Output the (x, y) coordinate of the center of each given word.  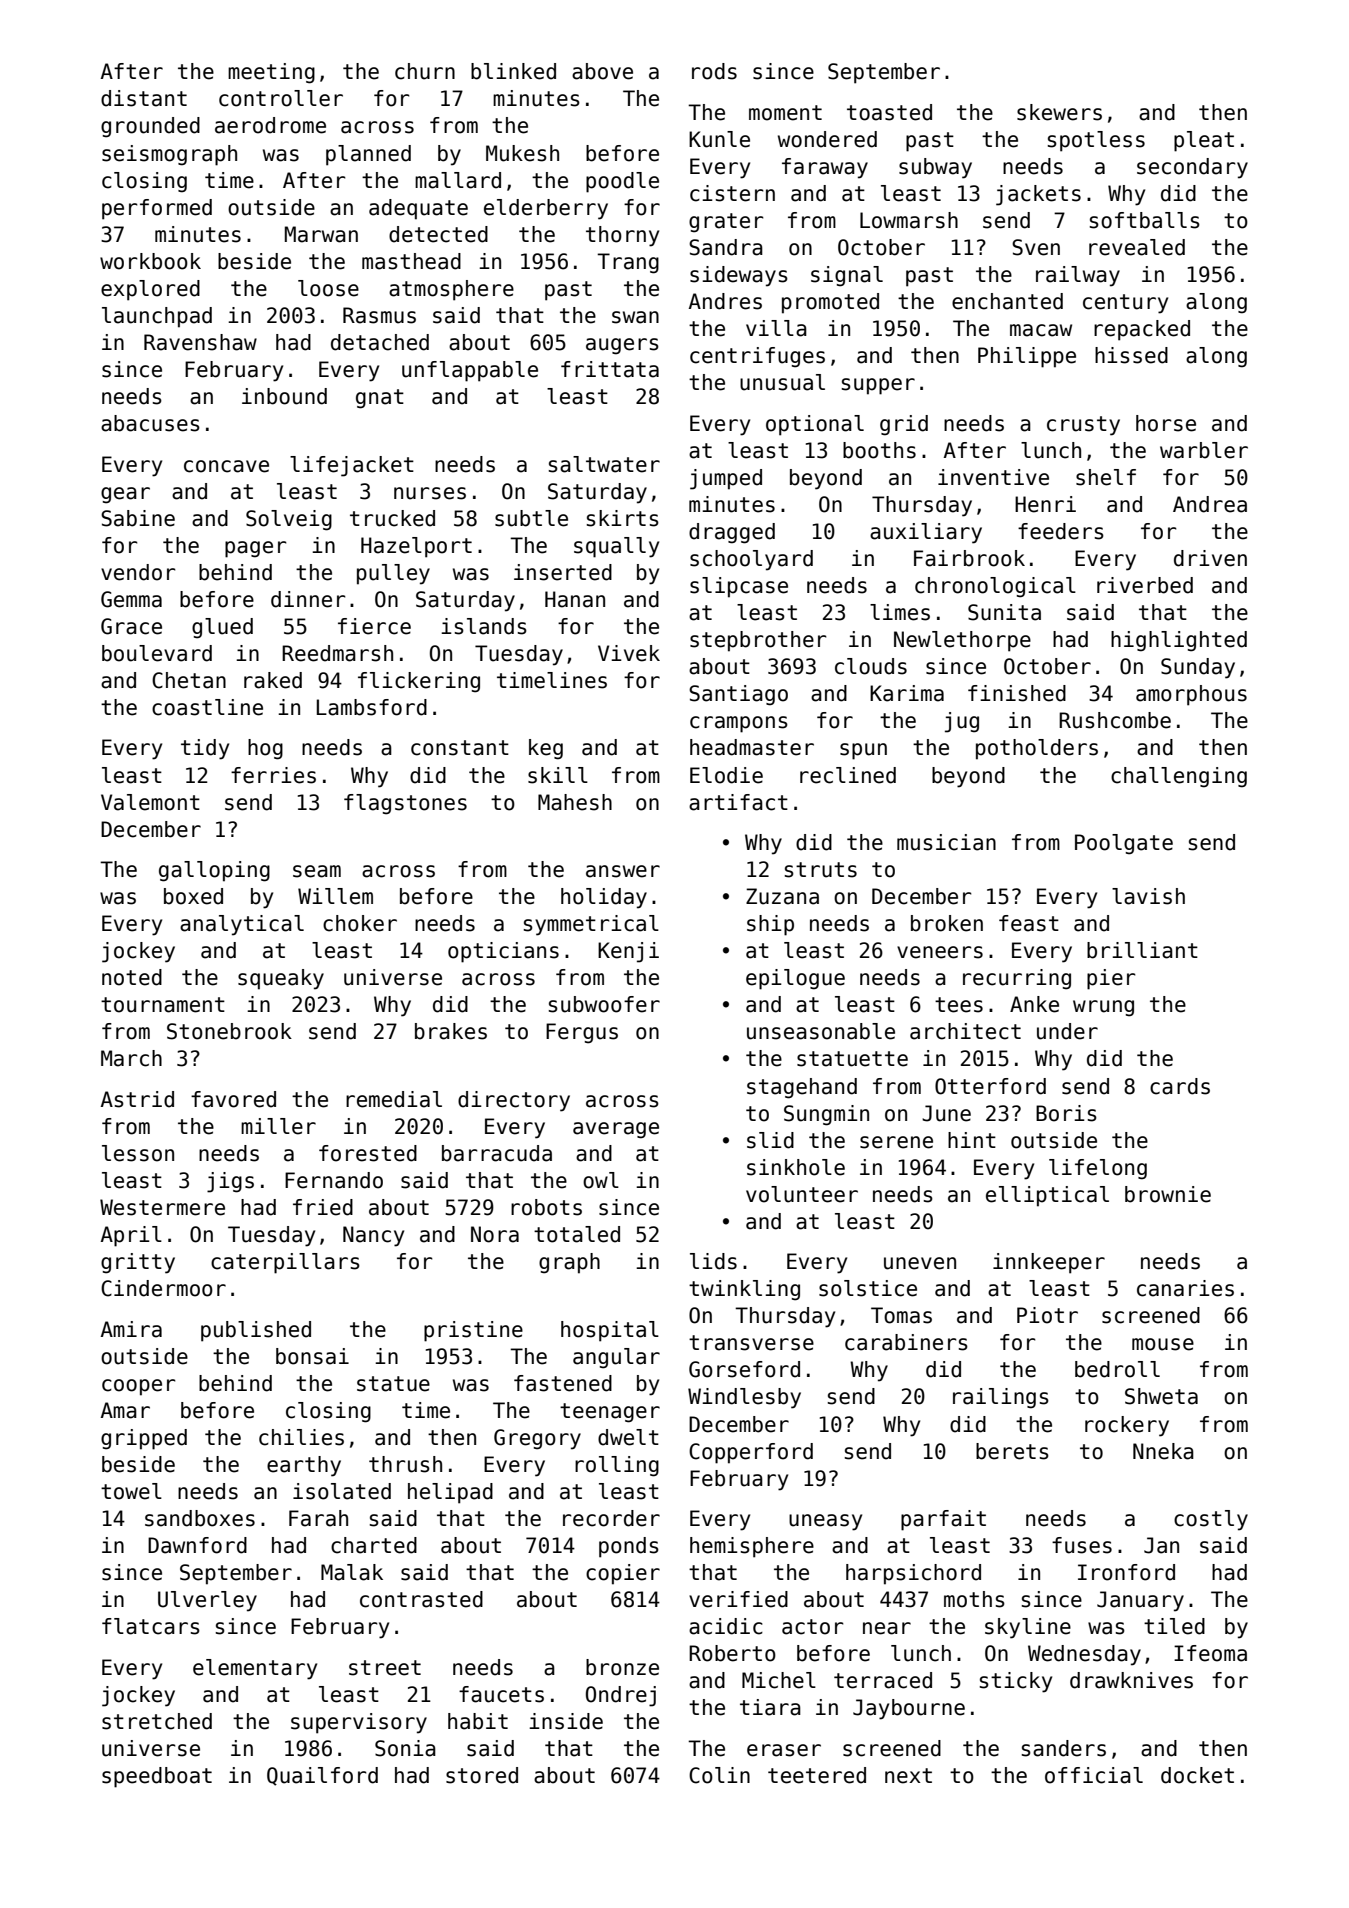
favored (233, 1099)
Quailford (322, 1776)
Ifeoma (1210, 1653)
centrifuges (757, 357)
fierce (374, 626)
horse (1166, 423)
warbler (1204, 450)
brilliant (1142, 950)
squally (616, 547)
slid (770, 1140)
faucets (501, 1694)
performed (157, 209)
